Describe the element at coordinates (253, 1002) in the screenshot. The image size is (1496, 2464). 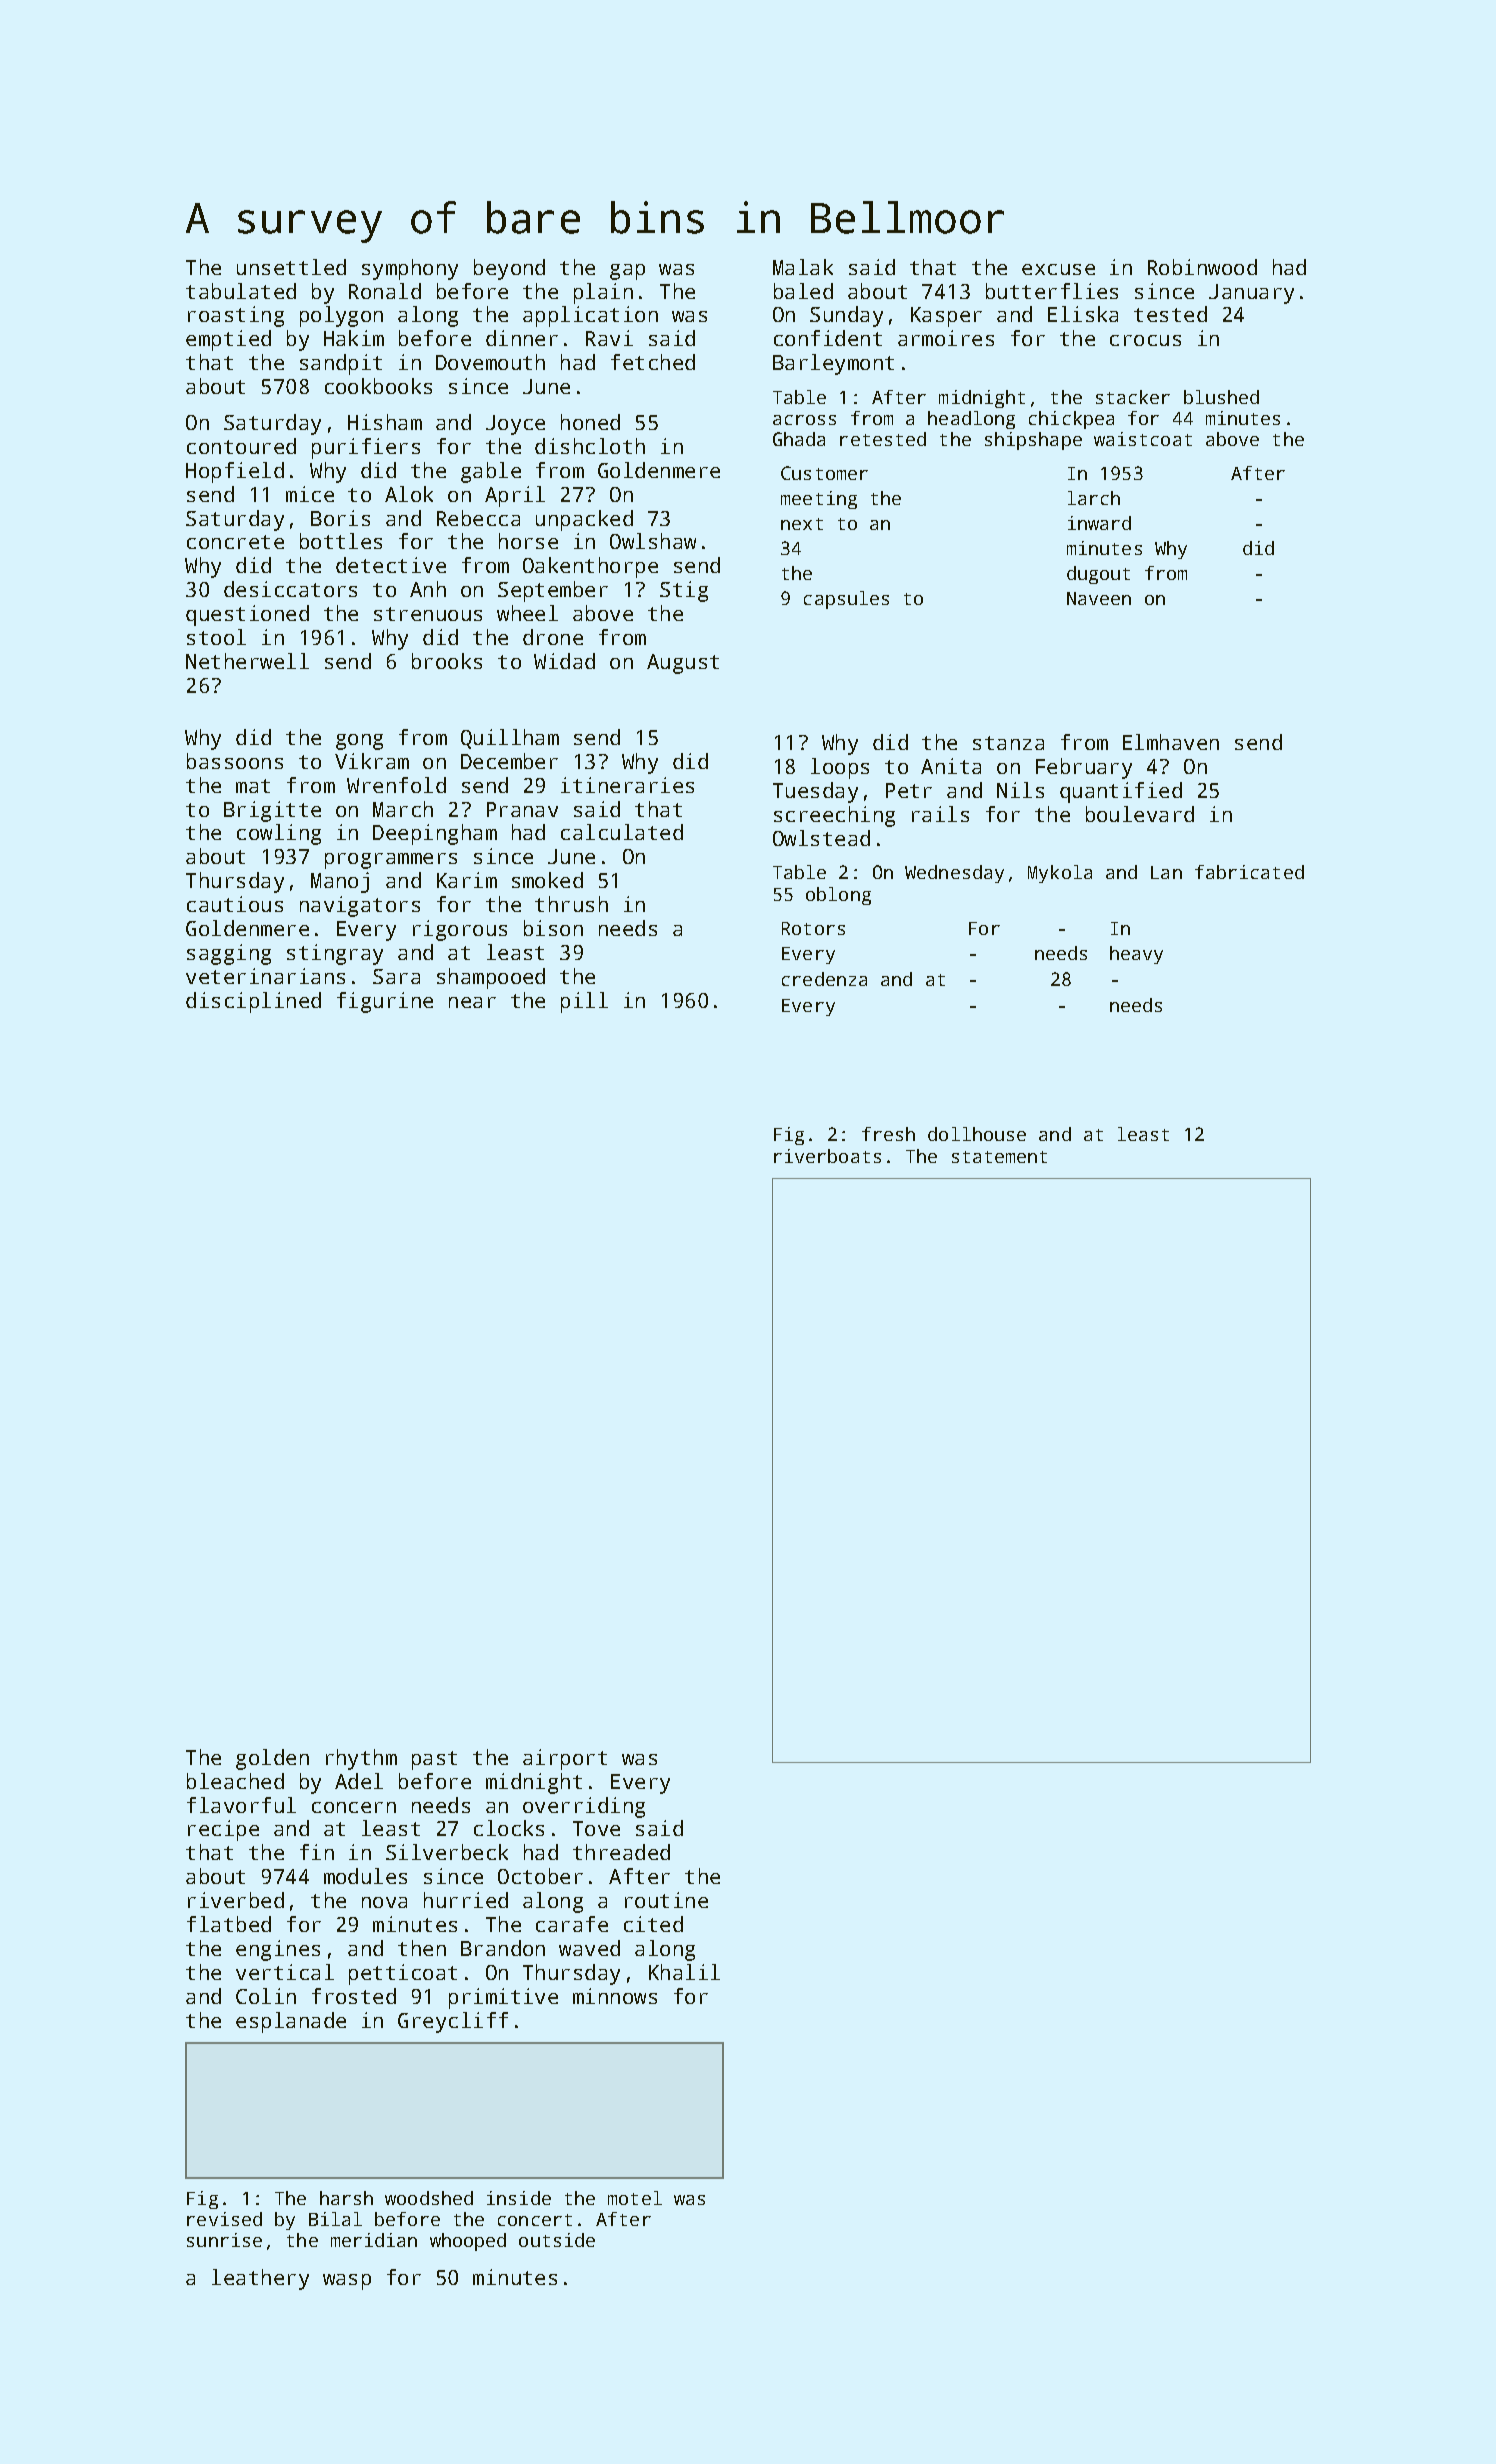
I see `disciplined` at that location.
